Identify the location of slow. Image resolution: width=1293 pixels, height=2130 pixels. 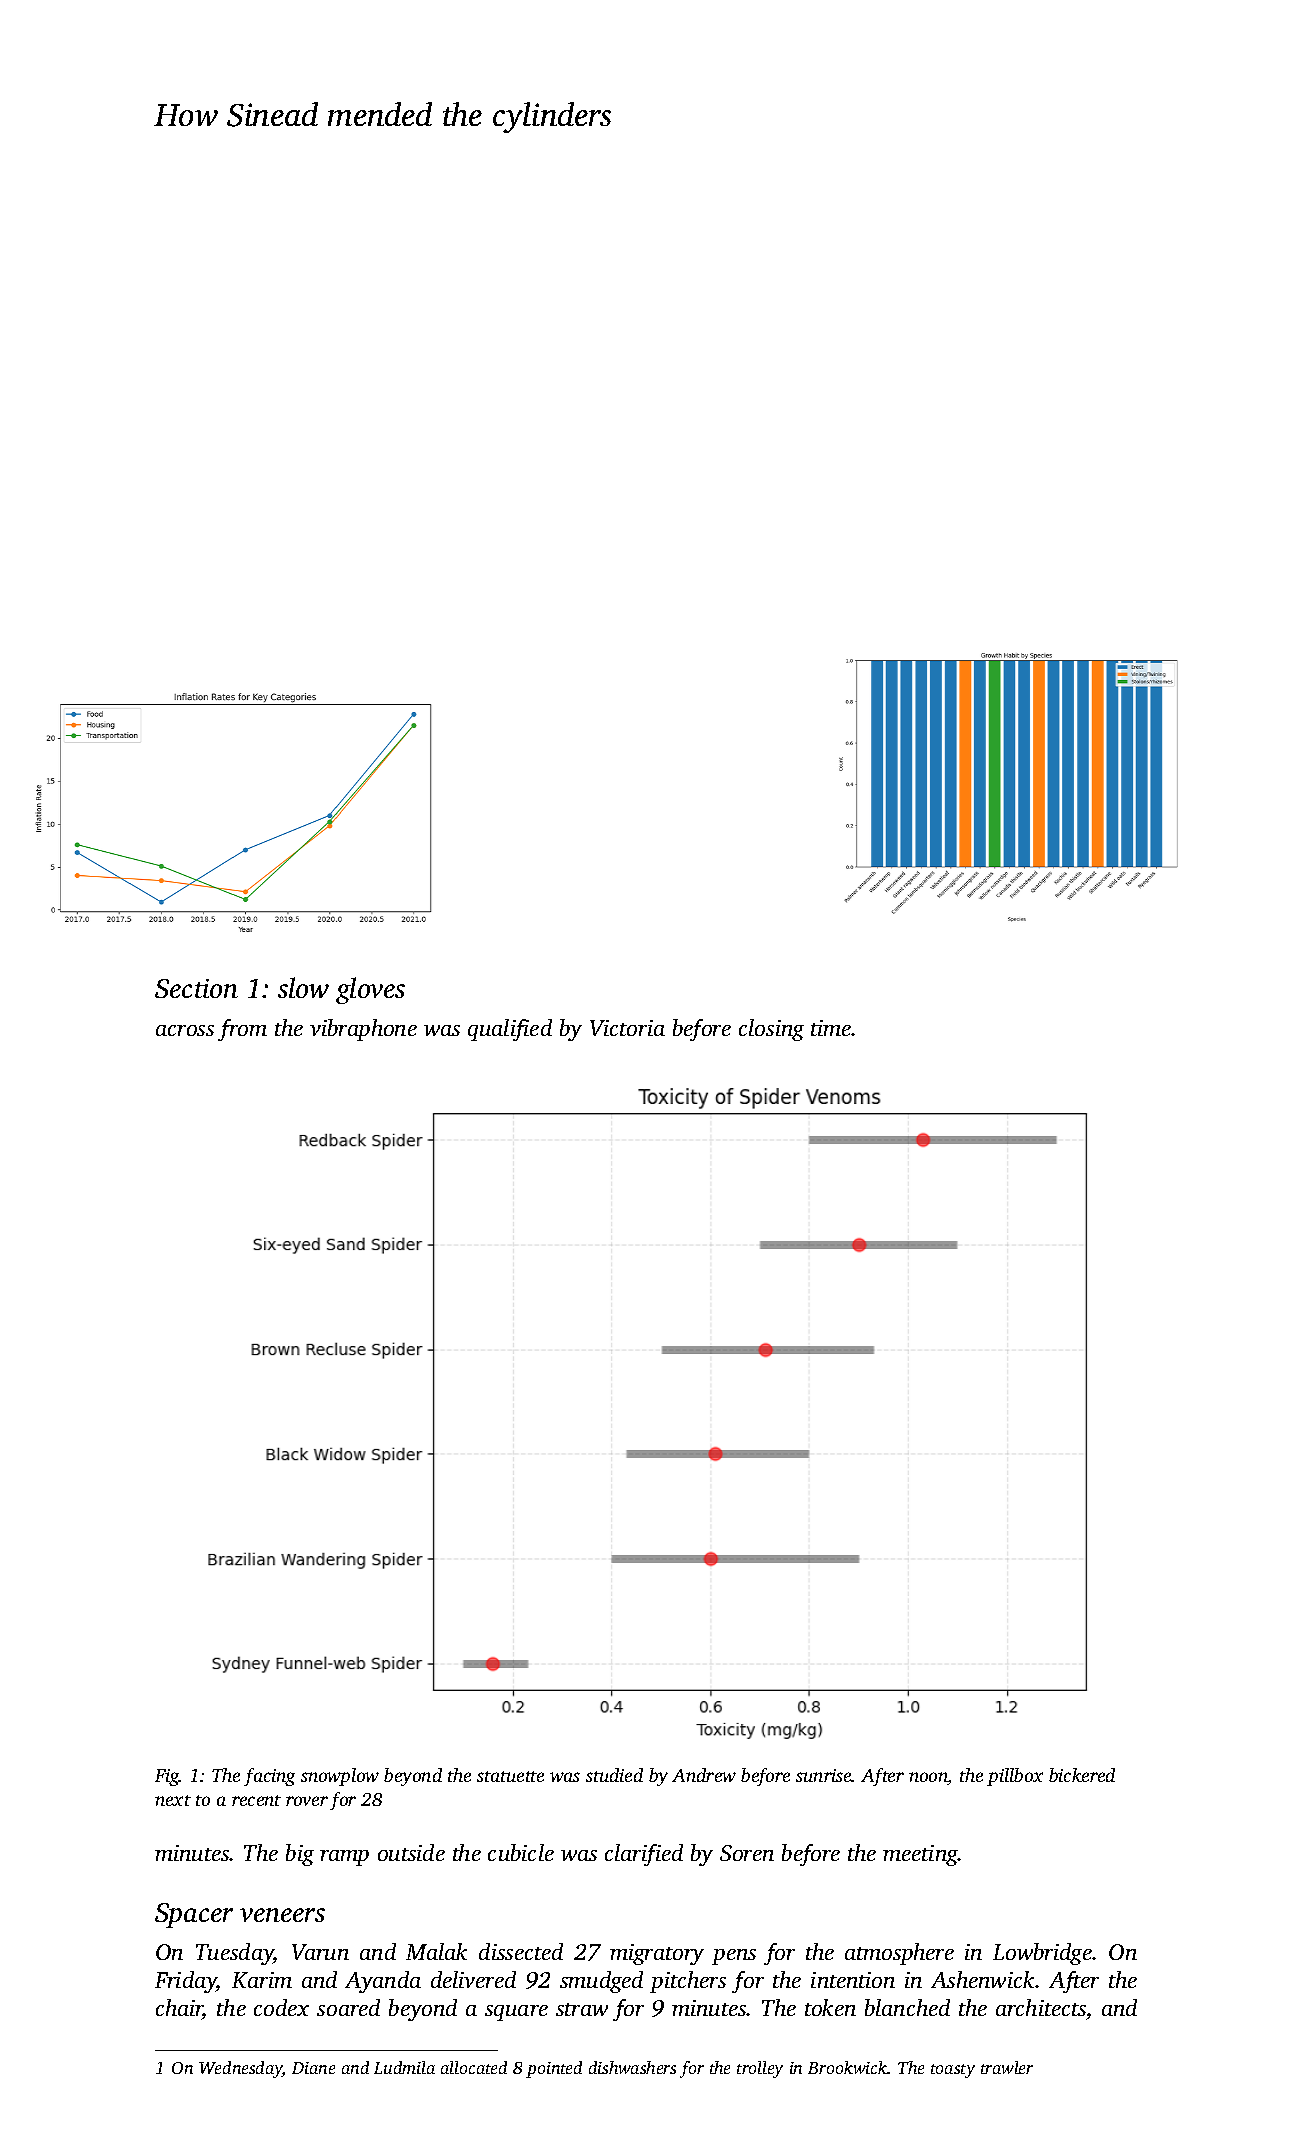
(303, 987).
